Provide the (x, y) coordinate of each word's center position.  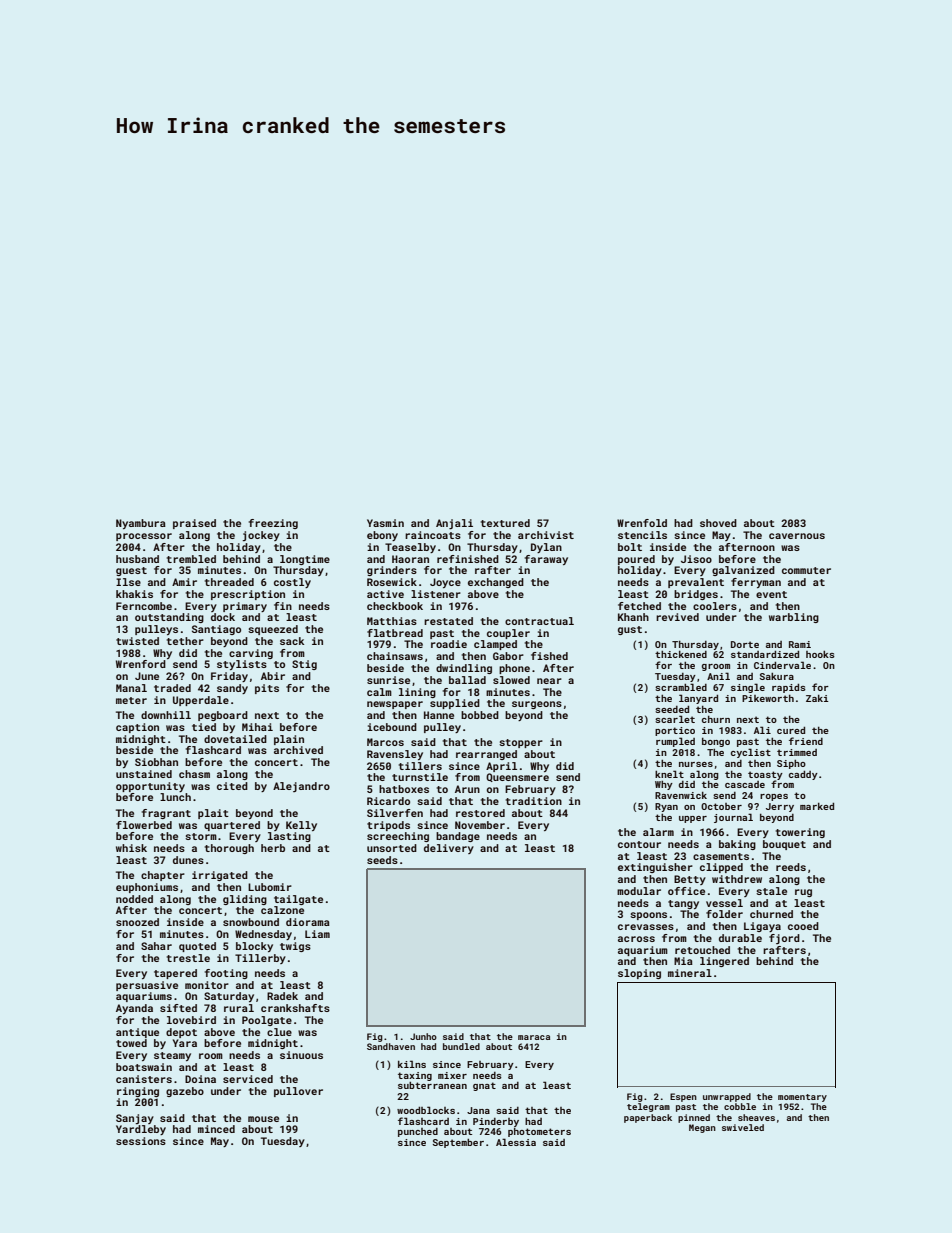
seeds (382, 860)
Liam (317, 934)
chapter (163, 876)
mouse (263, 1119)
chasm (194, 774)
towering (800, 833)
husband (137, 559)
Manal (131, 688)
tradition (534, 801)
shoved (718, 523)
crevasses (646, 927)
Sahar (156, 946)
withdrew (737, 879)
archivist (546, 535)
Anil (718, 676)
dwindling (464, 669)
